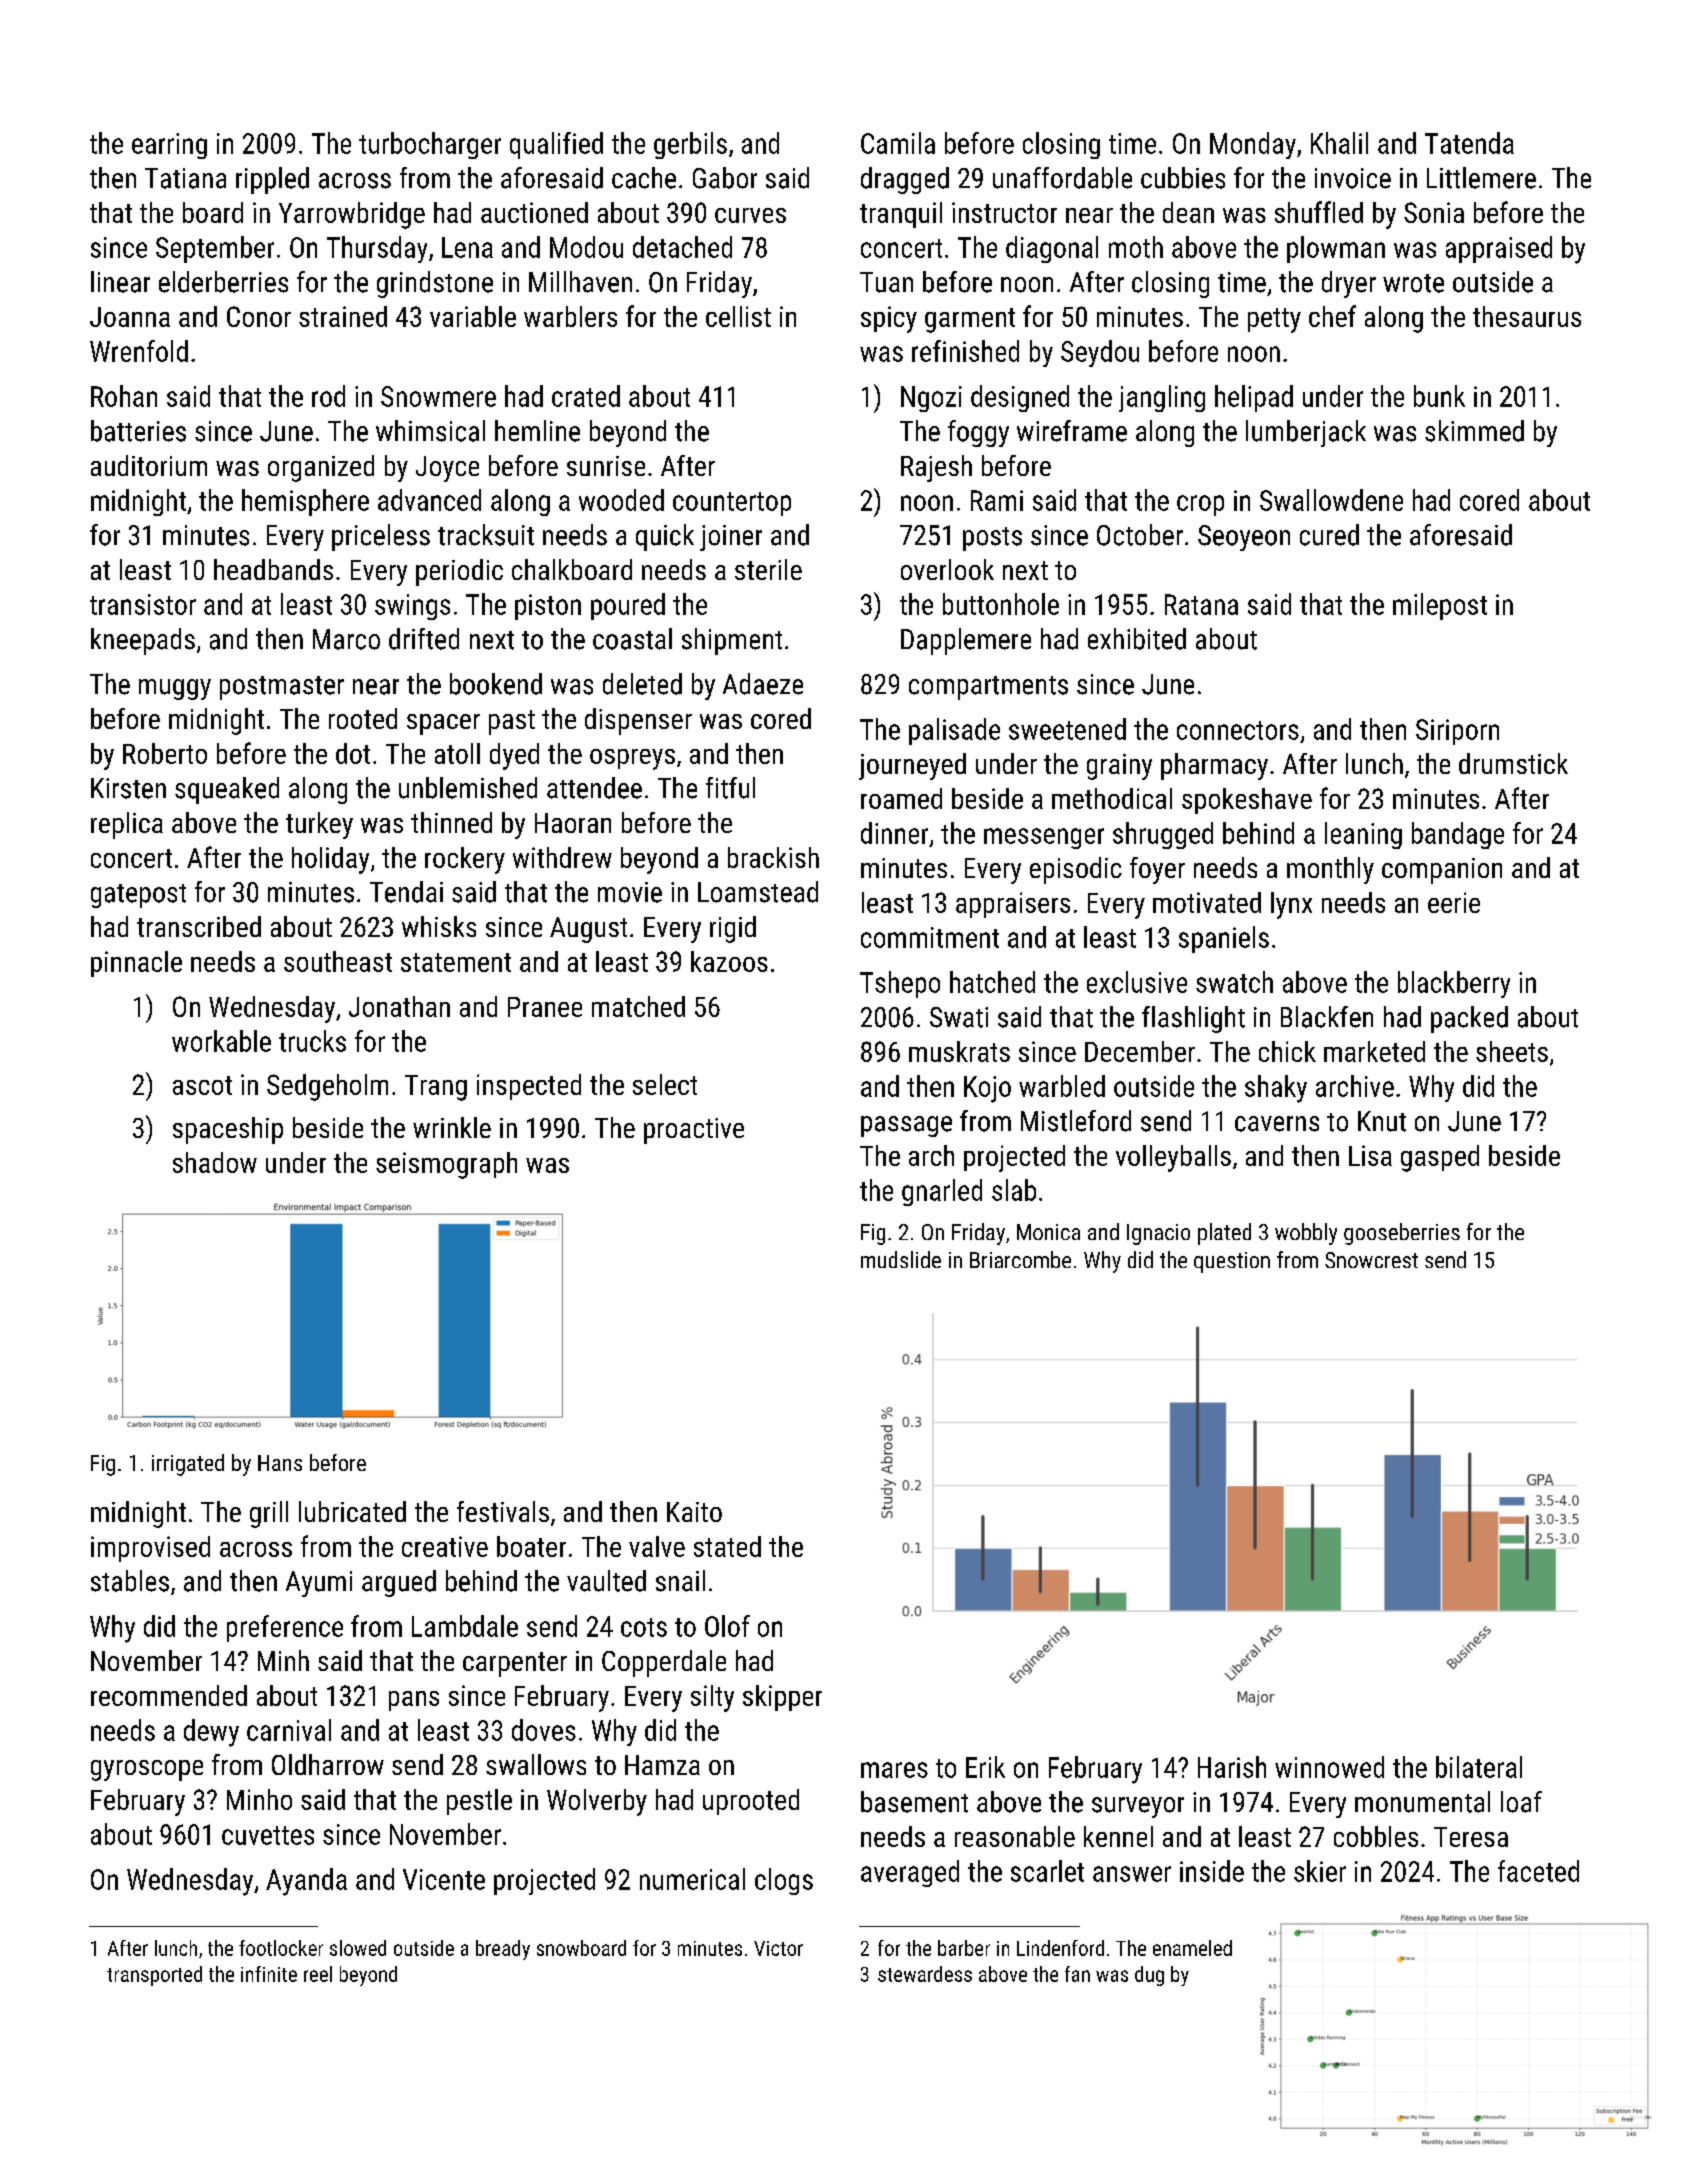  What do you see at coordinates (147, 1770) in the page?
I see `gyroscope` at bounding box center [147, 1770].
